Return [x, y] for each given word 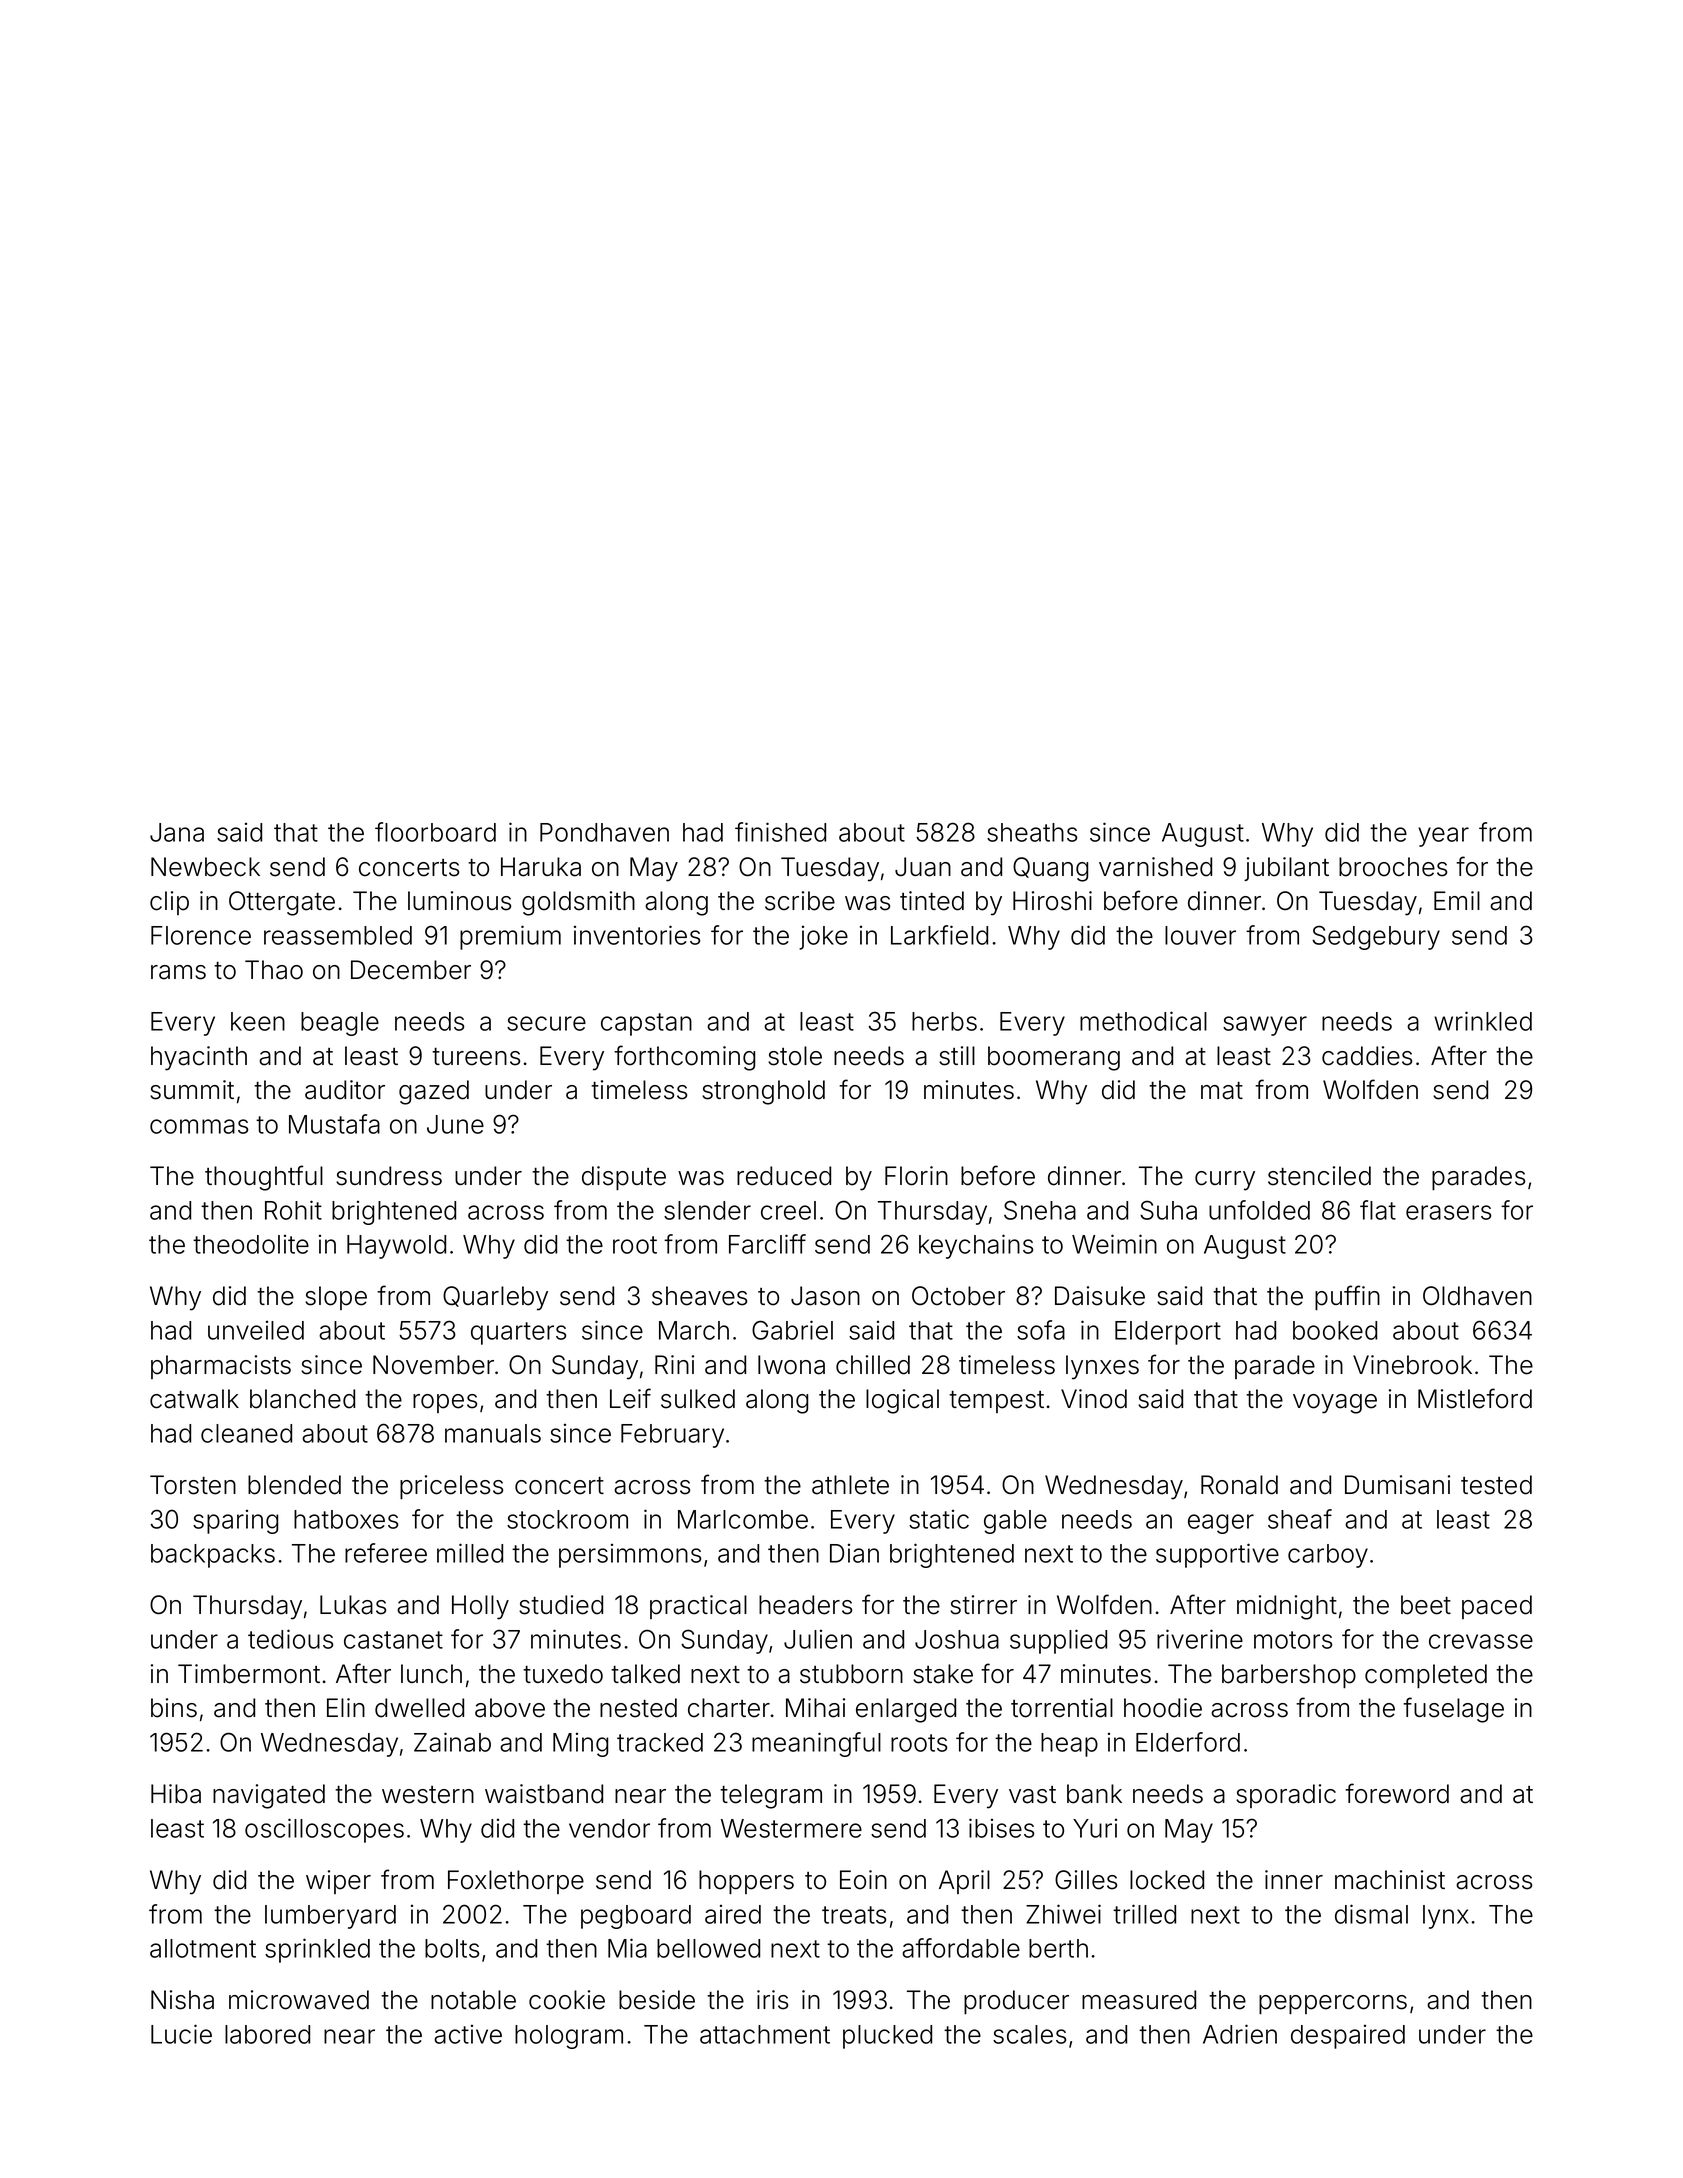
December [411, 970]
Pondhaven [604, 832]
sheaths [1032, 832]
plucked [887, 2037]
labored [267, 2034]
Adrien [1240, 2034]
